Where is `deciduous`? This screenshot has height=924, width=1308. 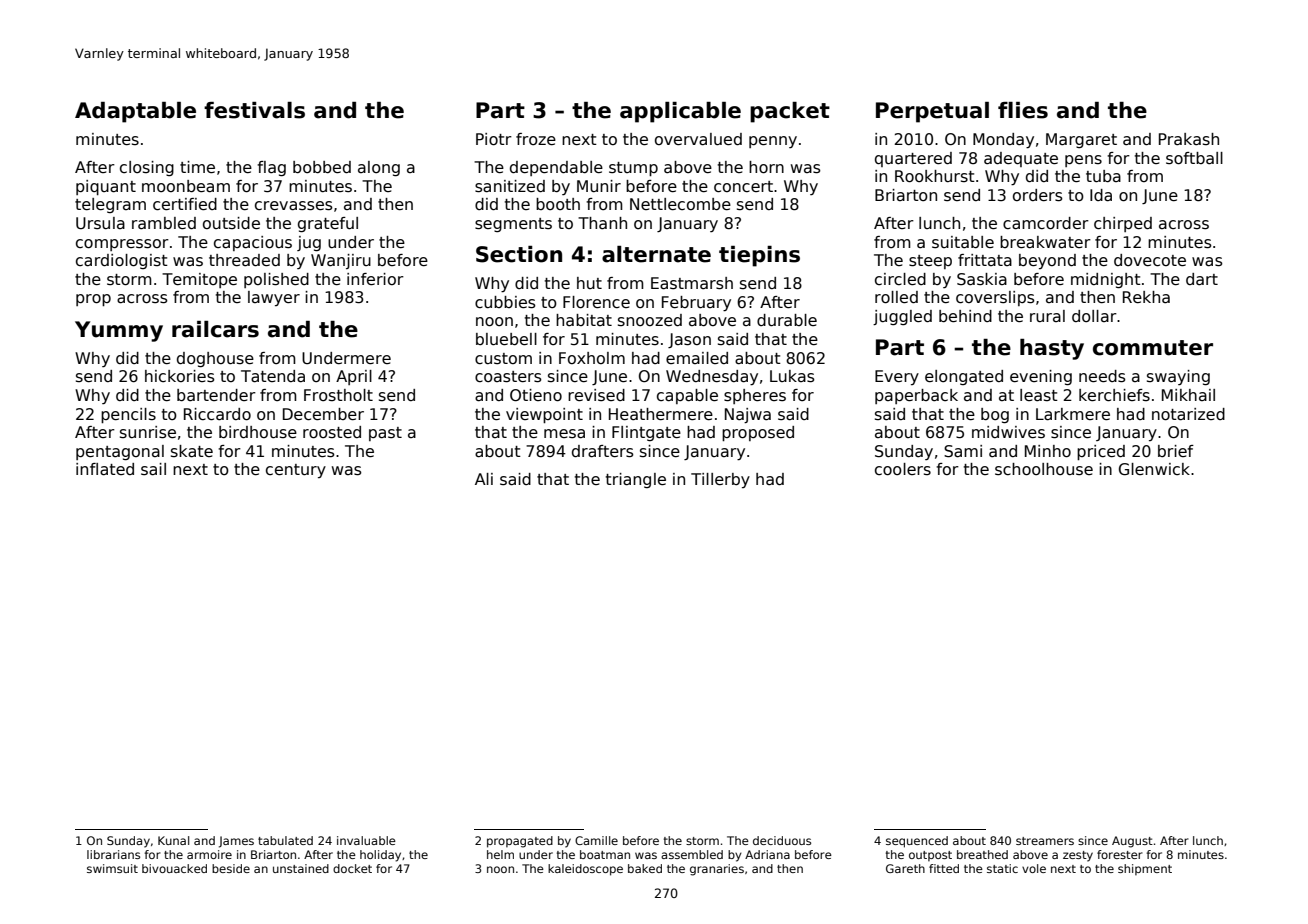
deciduous is located at coordinates (782, 840).
